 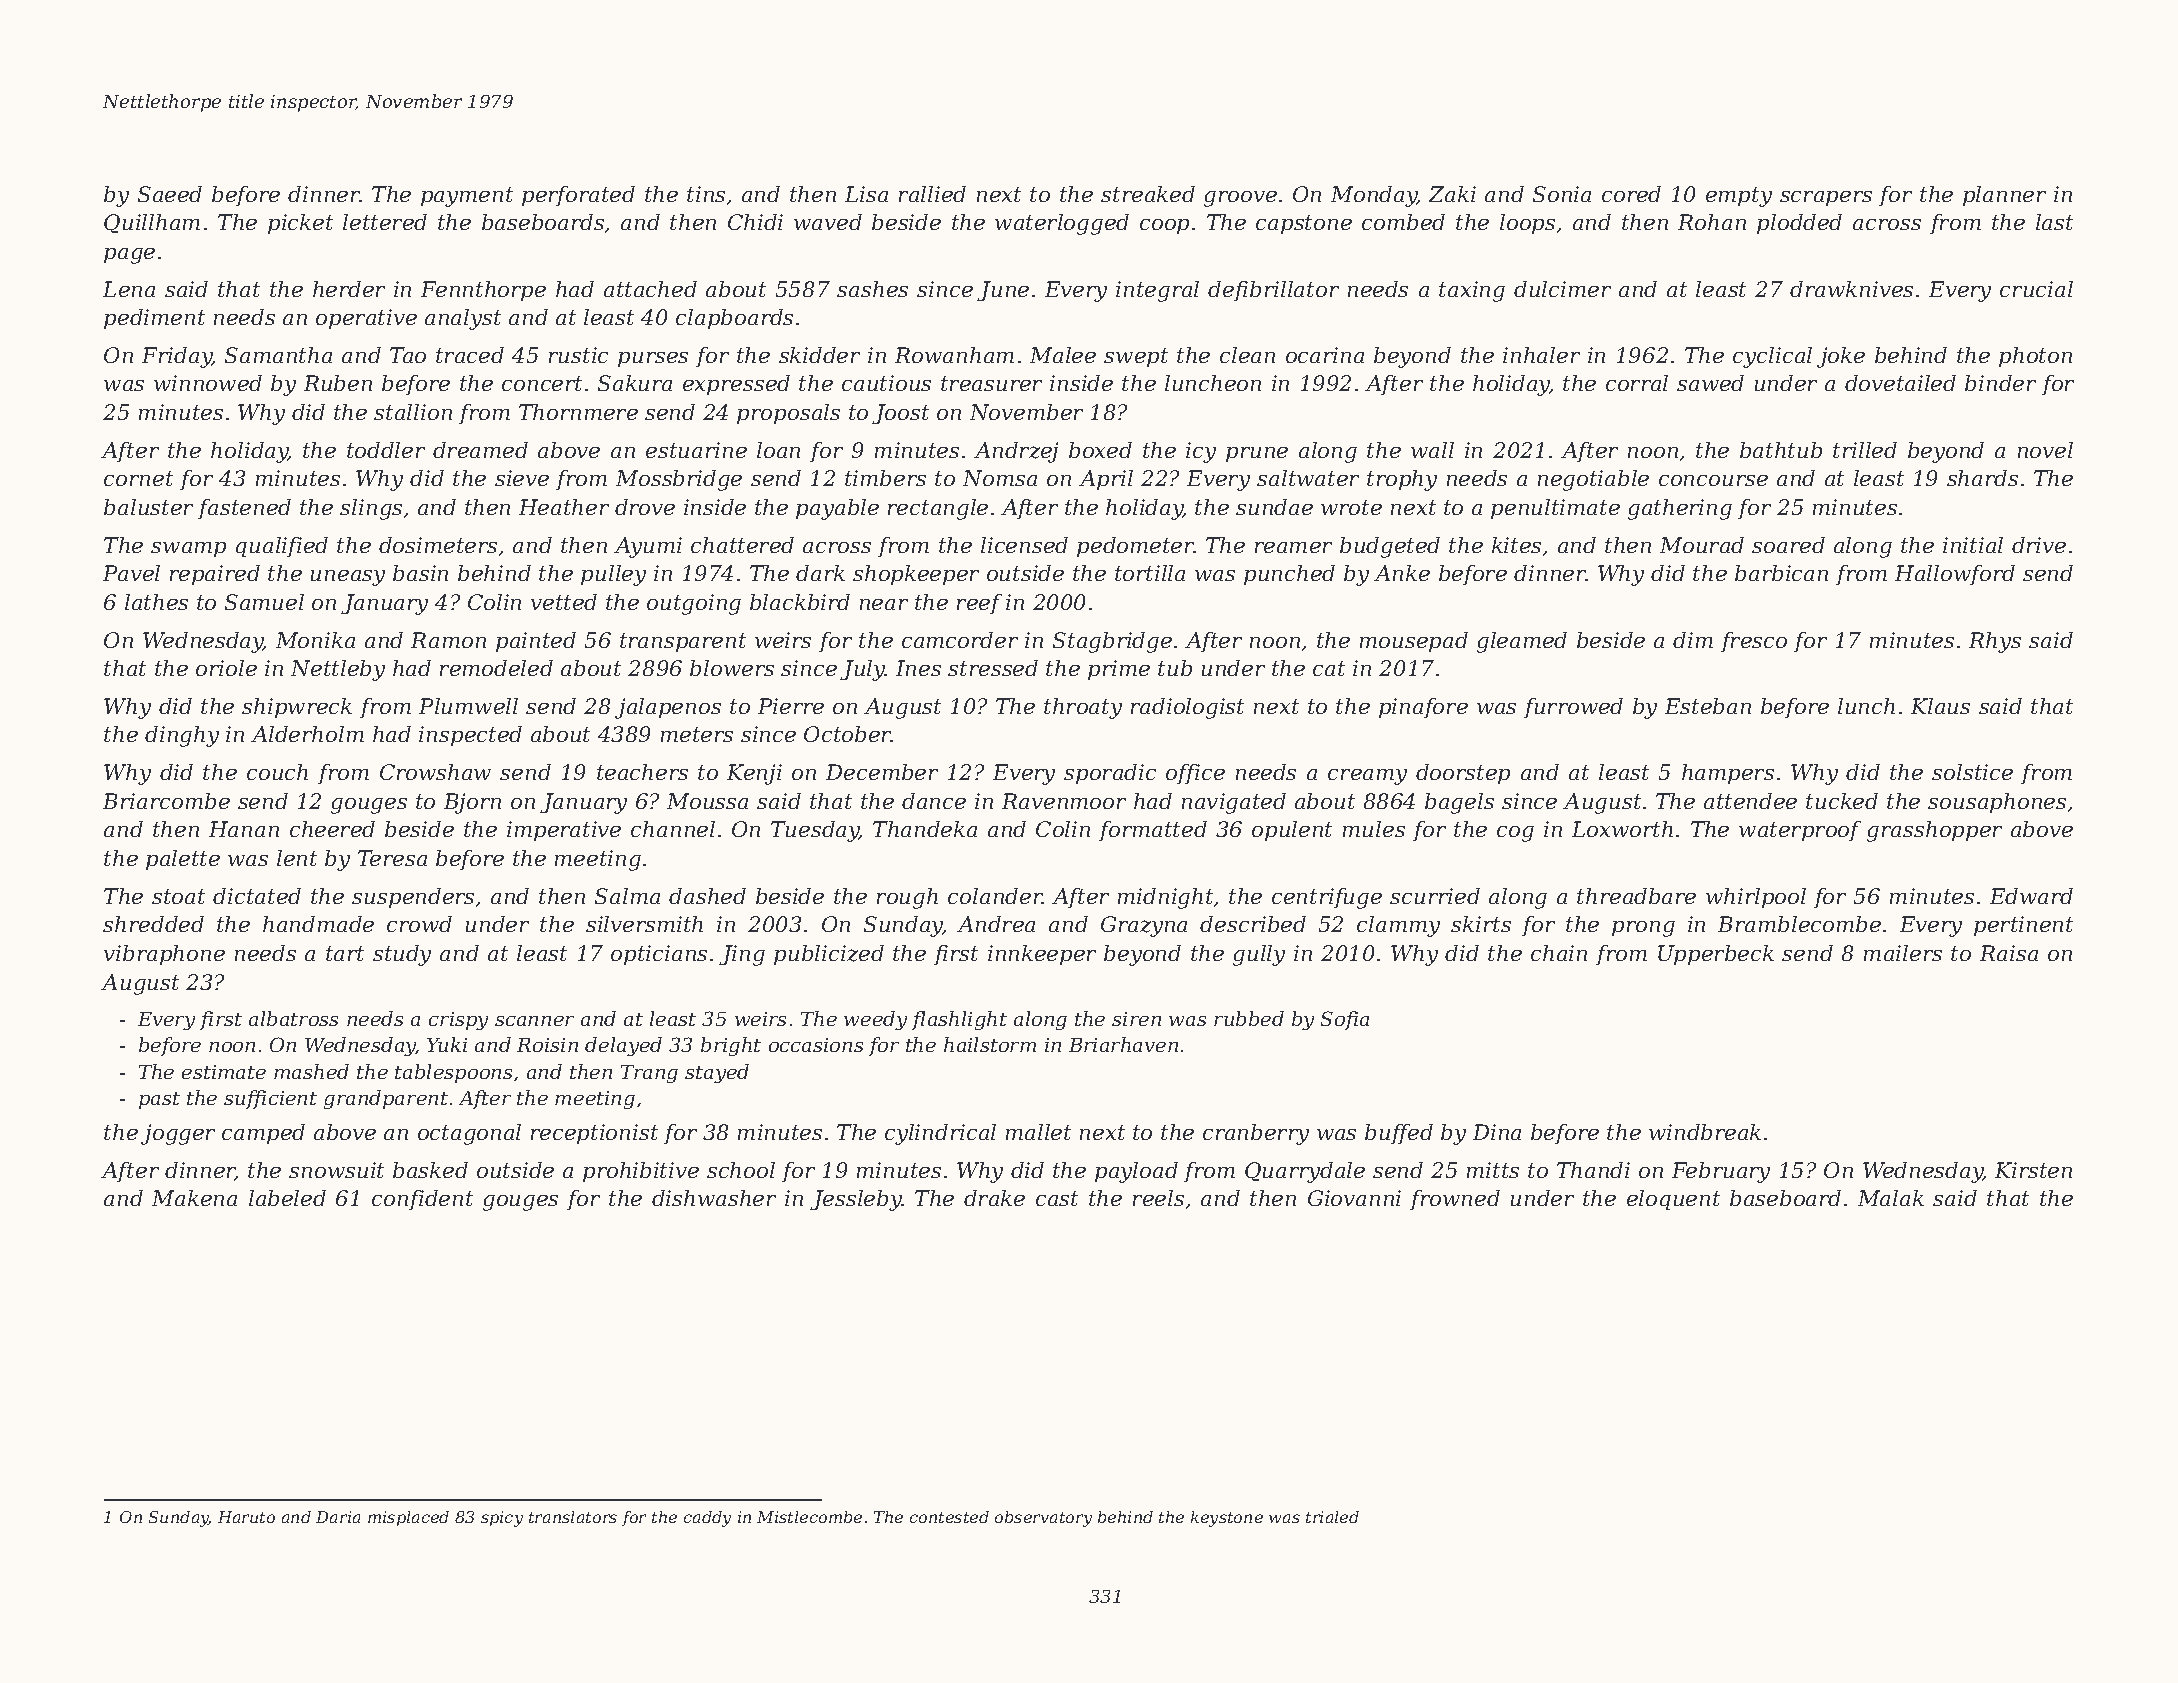 What do you see at coordinates (170, 194) in the screenshot?
I see `Saeed` at bounding box center [170, 194].
